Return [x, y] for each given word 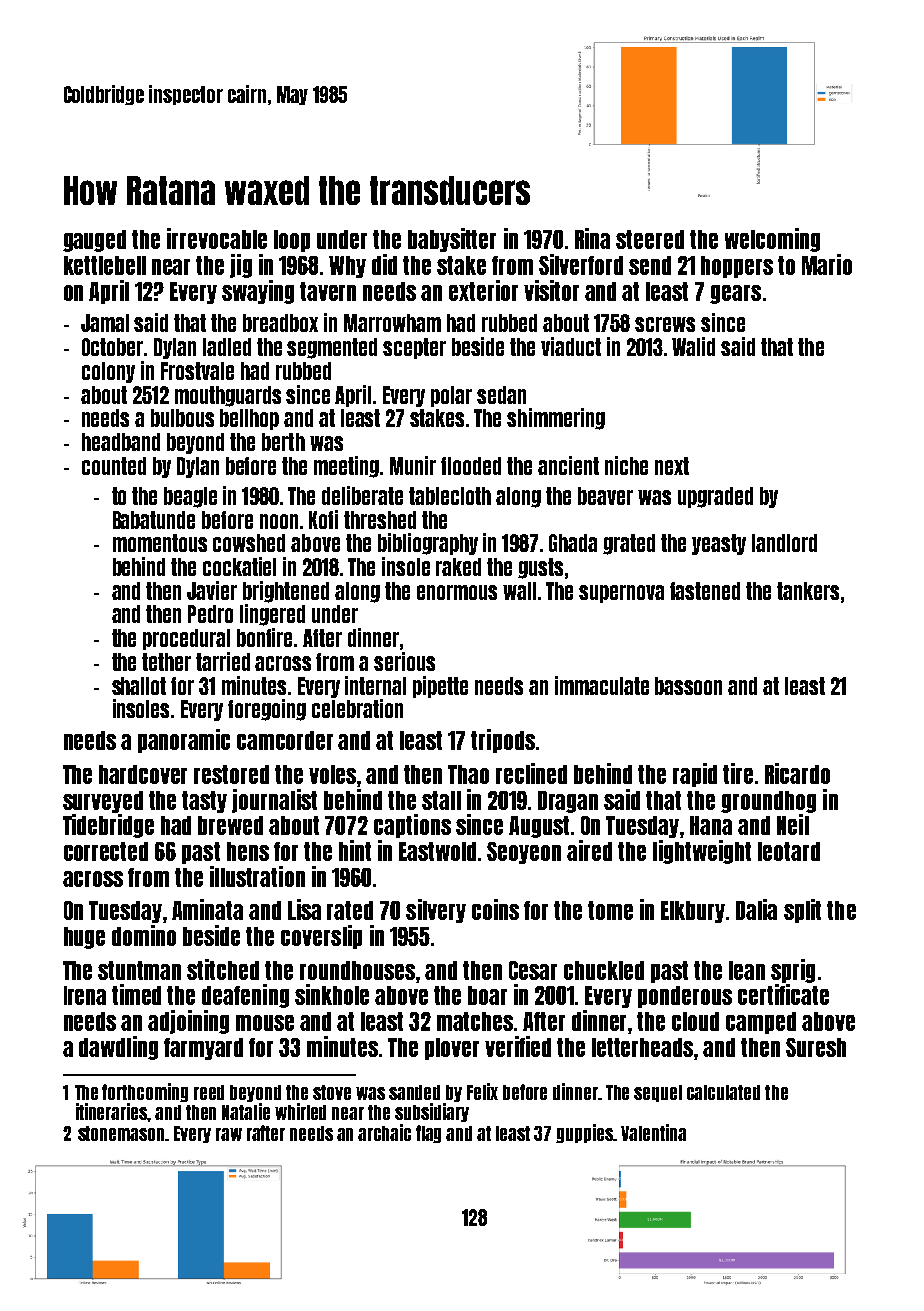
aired [589, 850]
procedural [186, 639]
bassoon [688, 686]
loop [292, 241]
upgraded [715, 497]
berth [283, 442]
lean [747, 970]
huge [84, 938]
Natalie [246, 1111]
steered [650, 239]
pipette [440, 687]
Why [347, 267]
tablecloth [450, 496]
